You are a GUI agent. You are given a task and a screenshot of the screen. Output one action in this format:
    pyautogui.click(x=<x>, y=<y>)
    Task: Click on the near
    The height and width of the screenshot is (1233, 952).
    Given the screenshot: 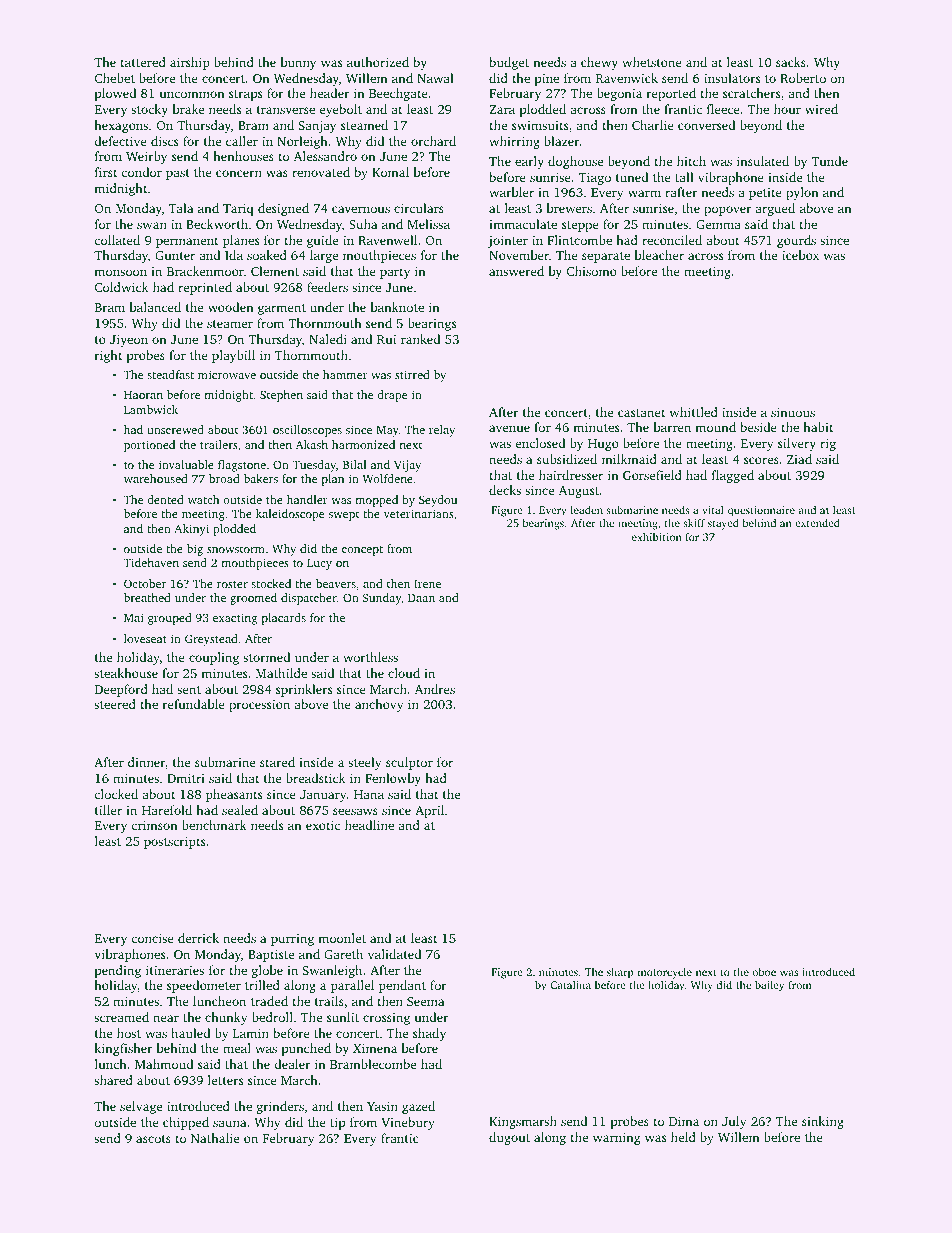 What is the action you would take?
    pyautogui.click(x=166, y=1018)
